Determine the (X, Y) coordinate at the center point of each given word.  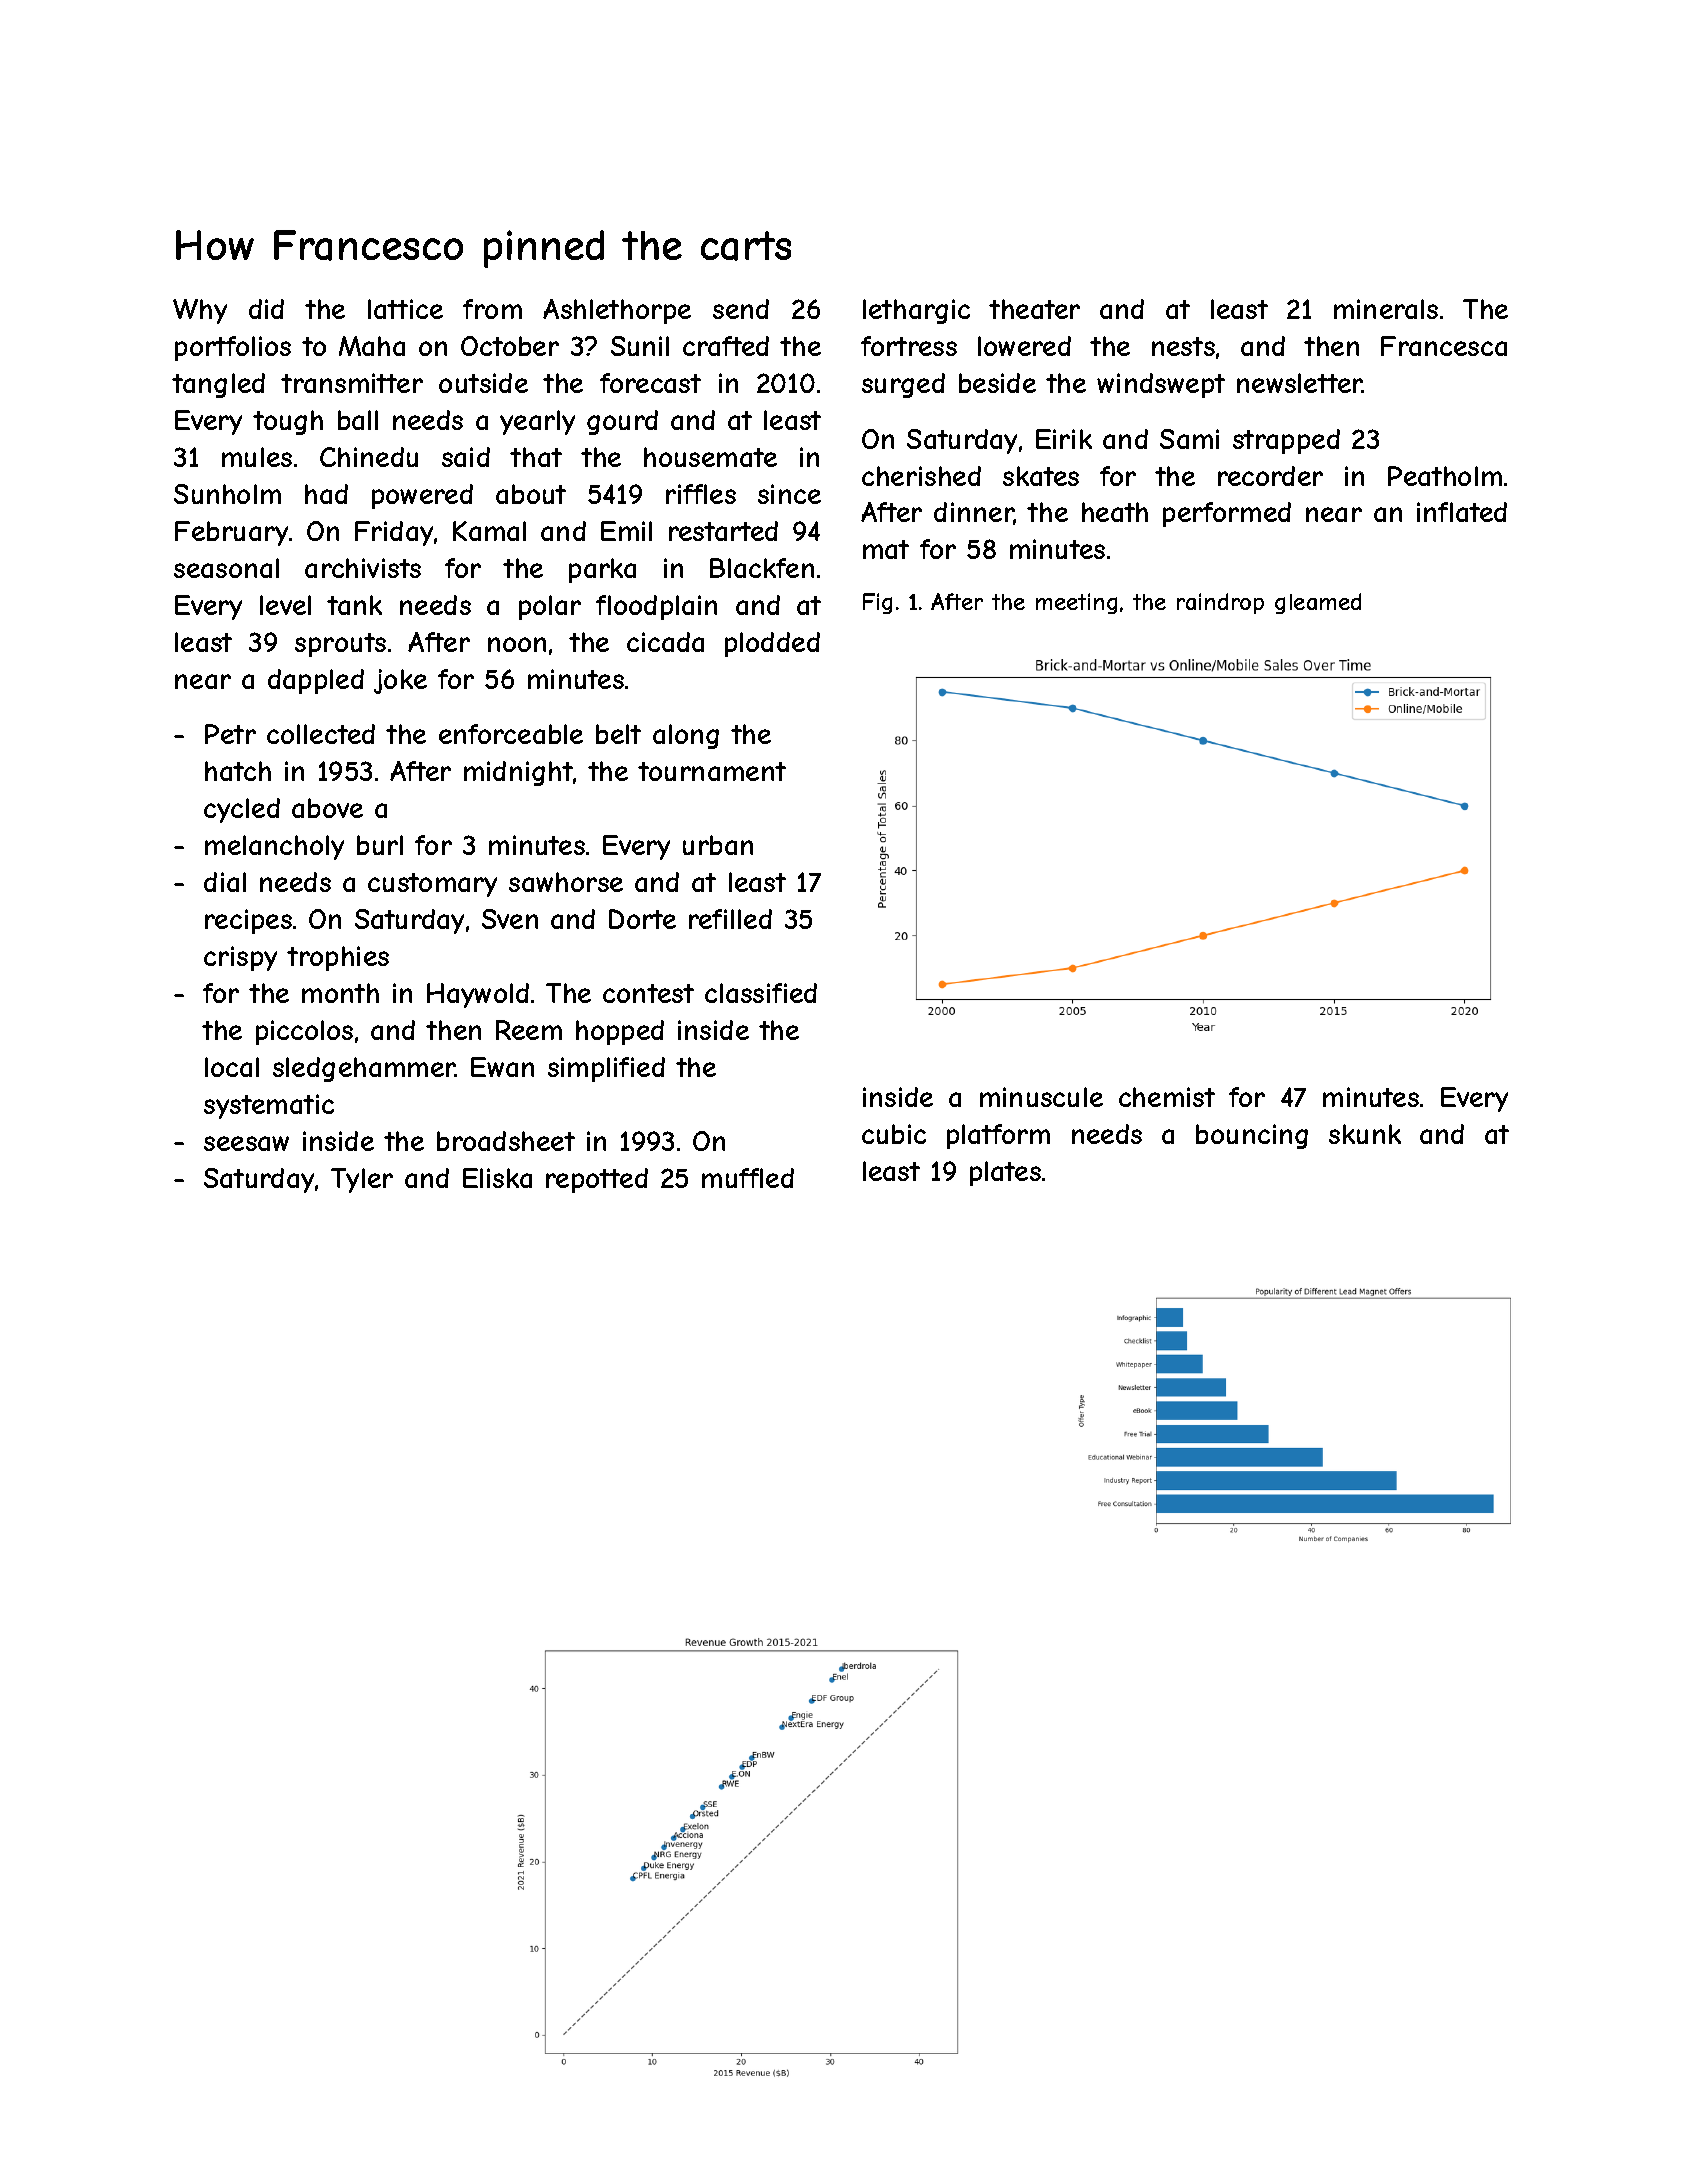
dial (225, 882)
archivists (363, 568)
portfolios (233, 348)
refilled (730, 919)
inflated (1462, 512)
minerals (1386, 309)
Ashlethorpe (617, 311)
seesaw (246, 1143)
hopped (620, 1032)
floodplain (656, 607)
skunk (1365, 1134)
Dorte (642, 919)
